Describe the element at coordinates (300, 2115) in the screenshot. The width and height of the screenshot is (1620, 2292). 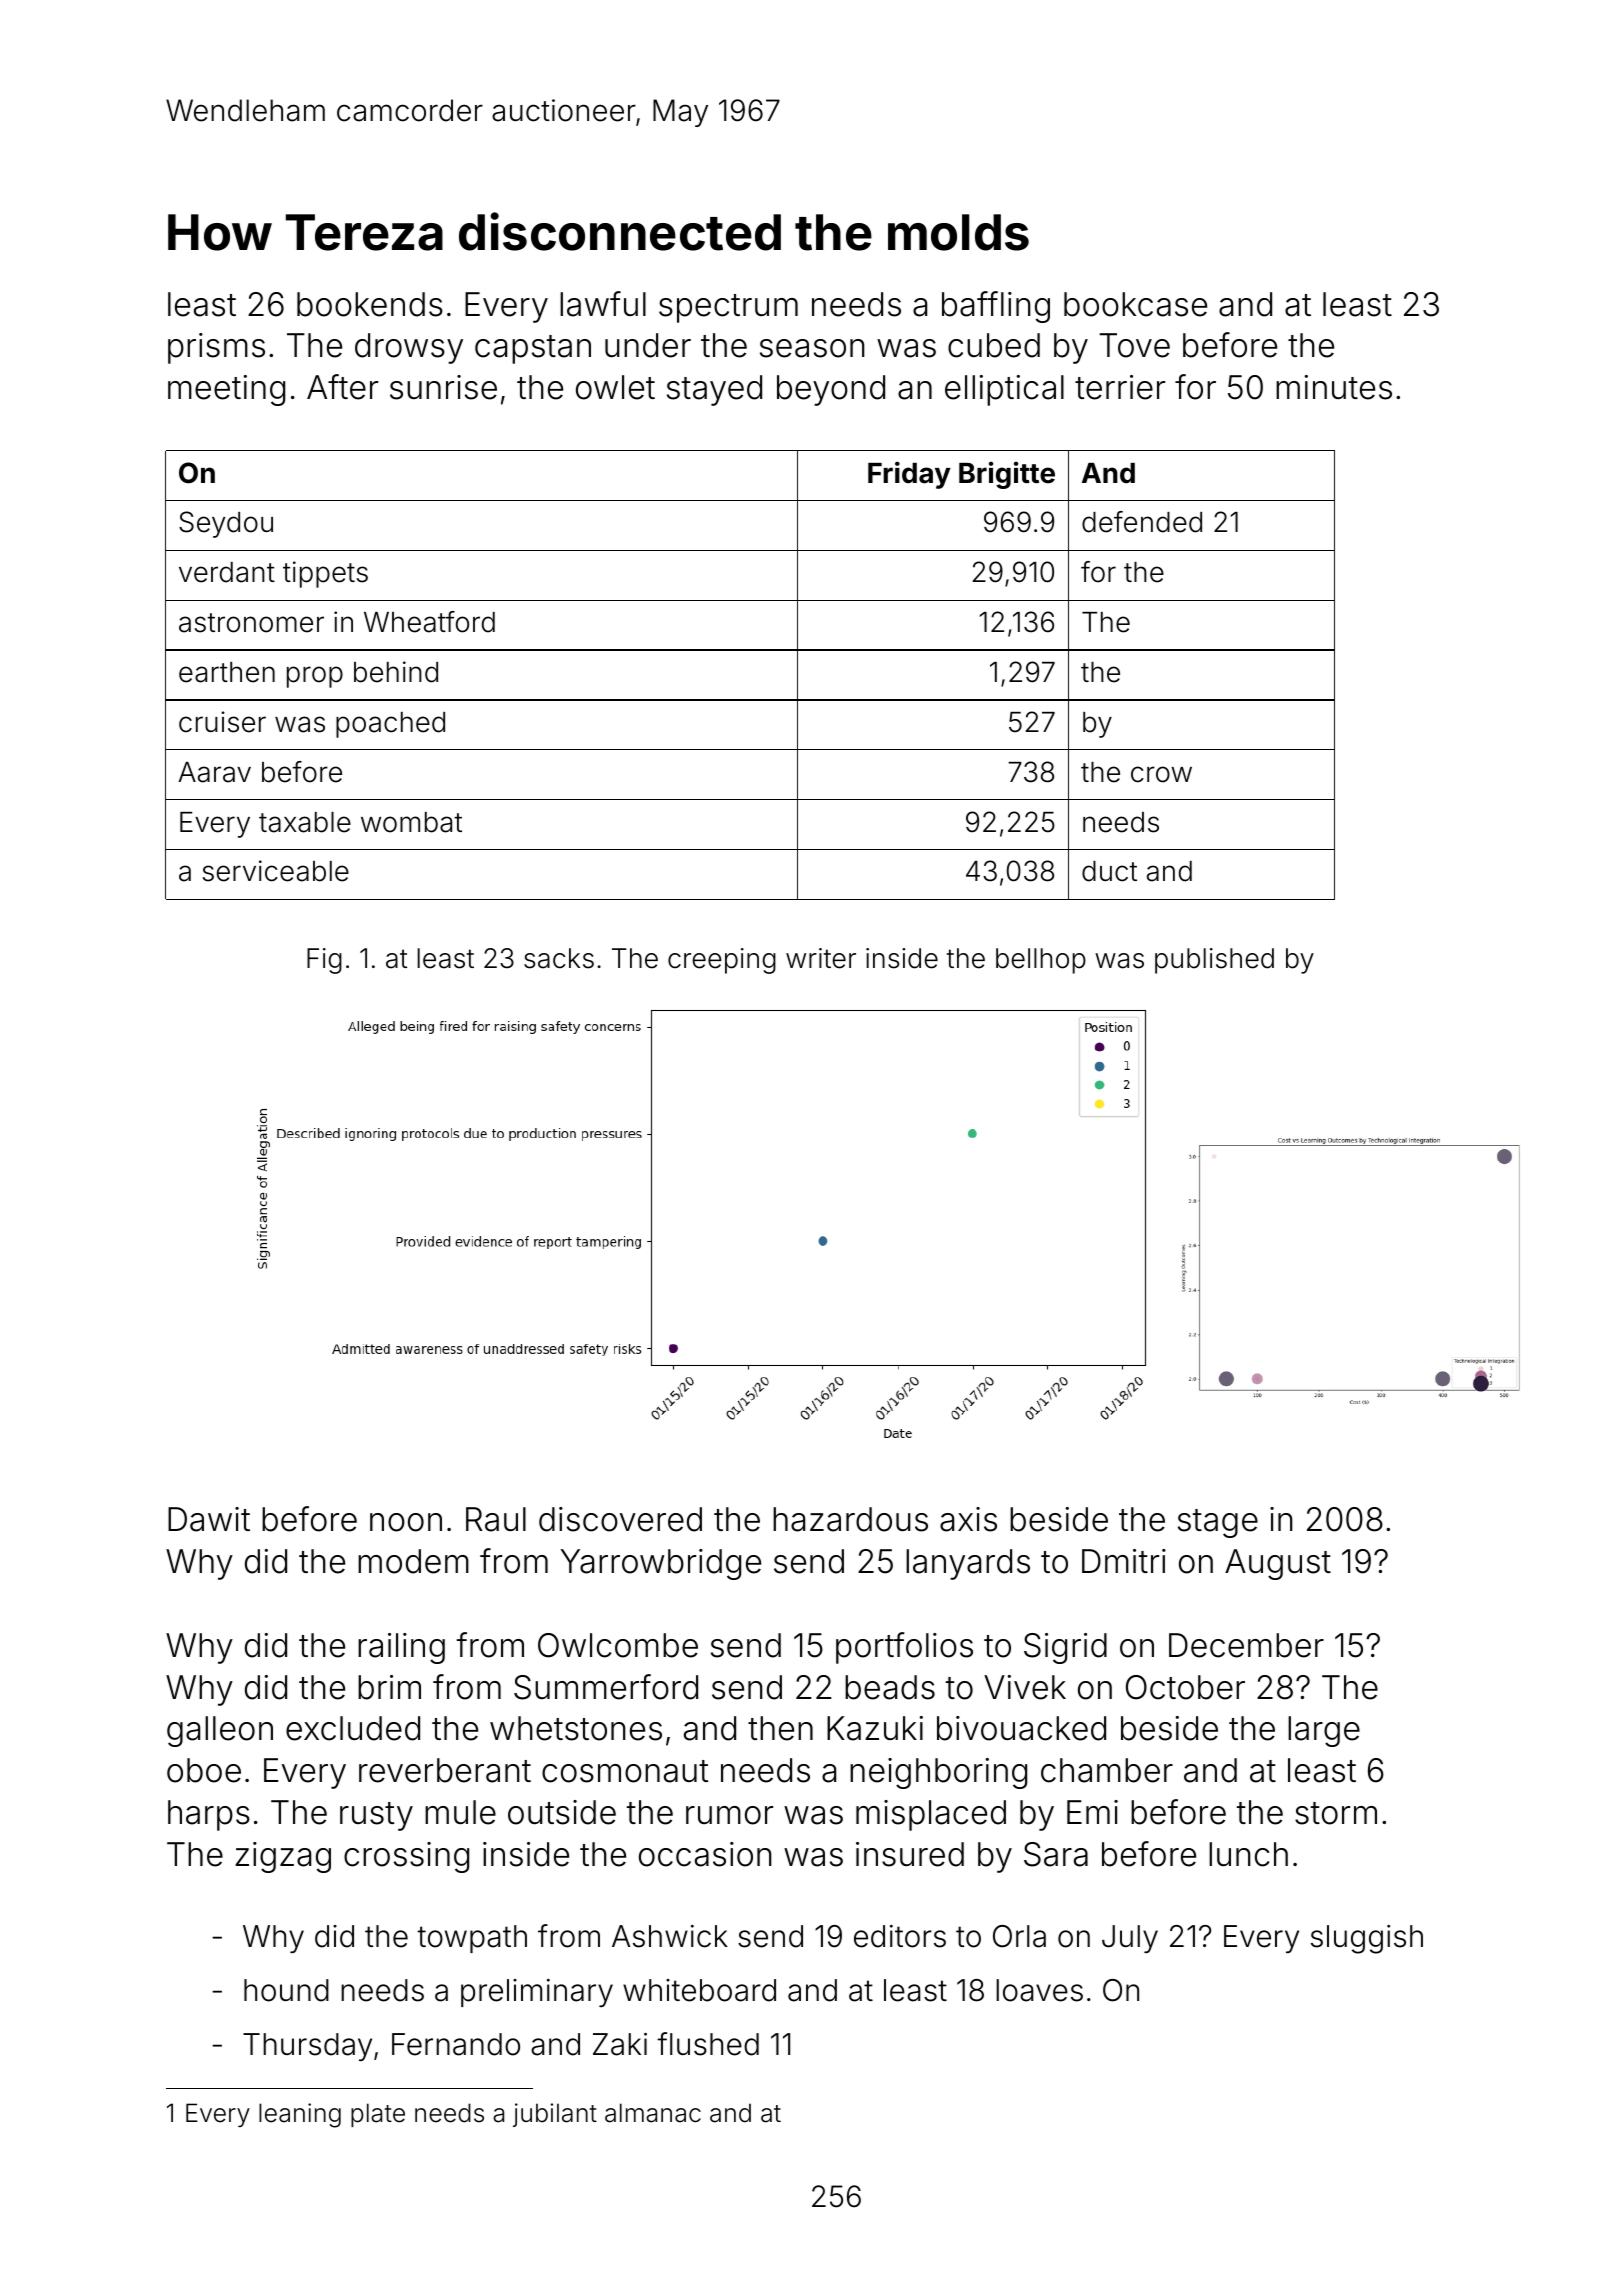
I see `leaning` at that location.
